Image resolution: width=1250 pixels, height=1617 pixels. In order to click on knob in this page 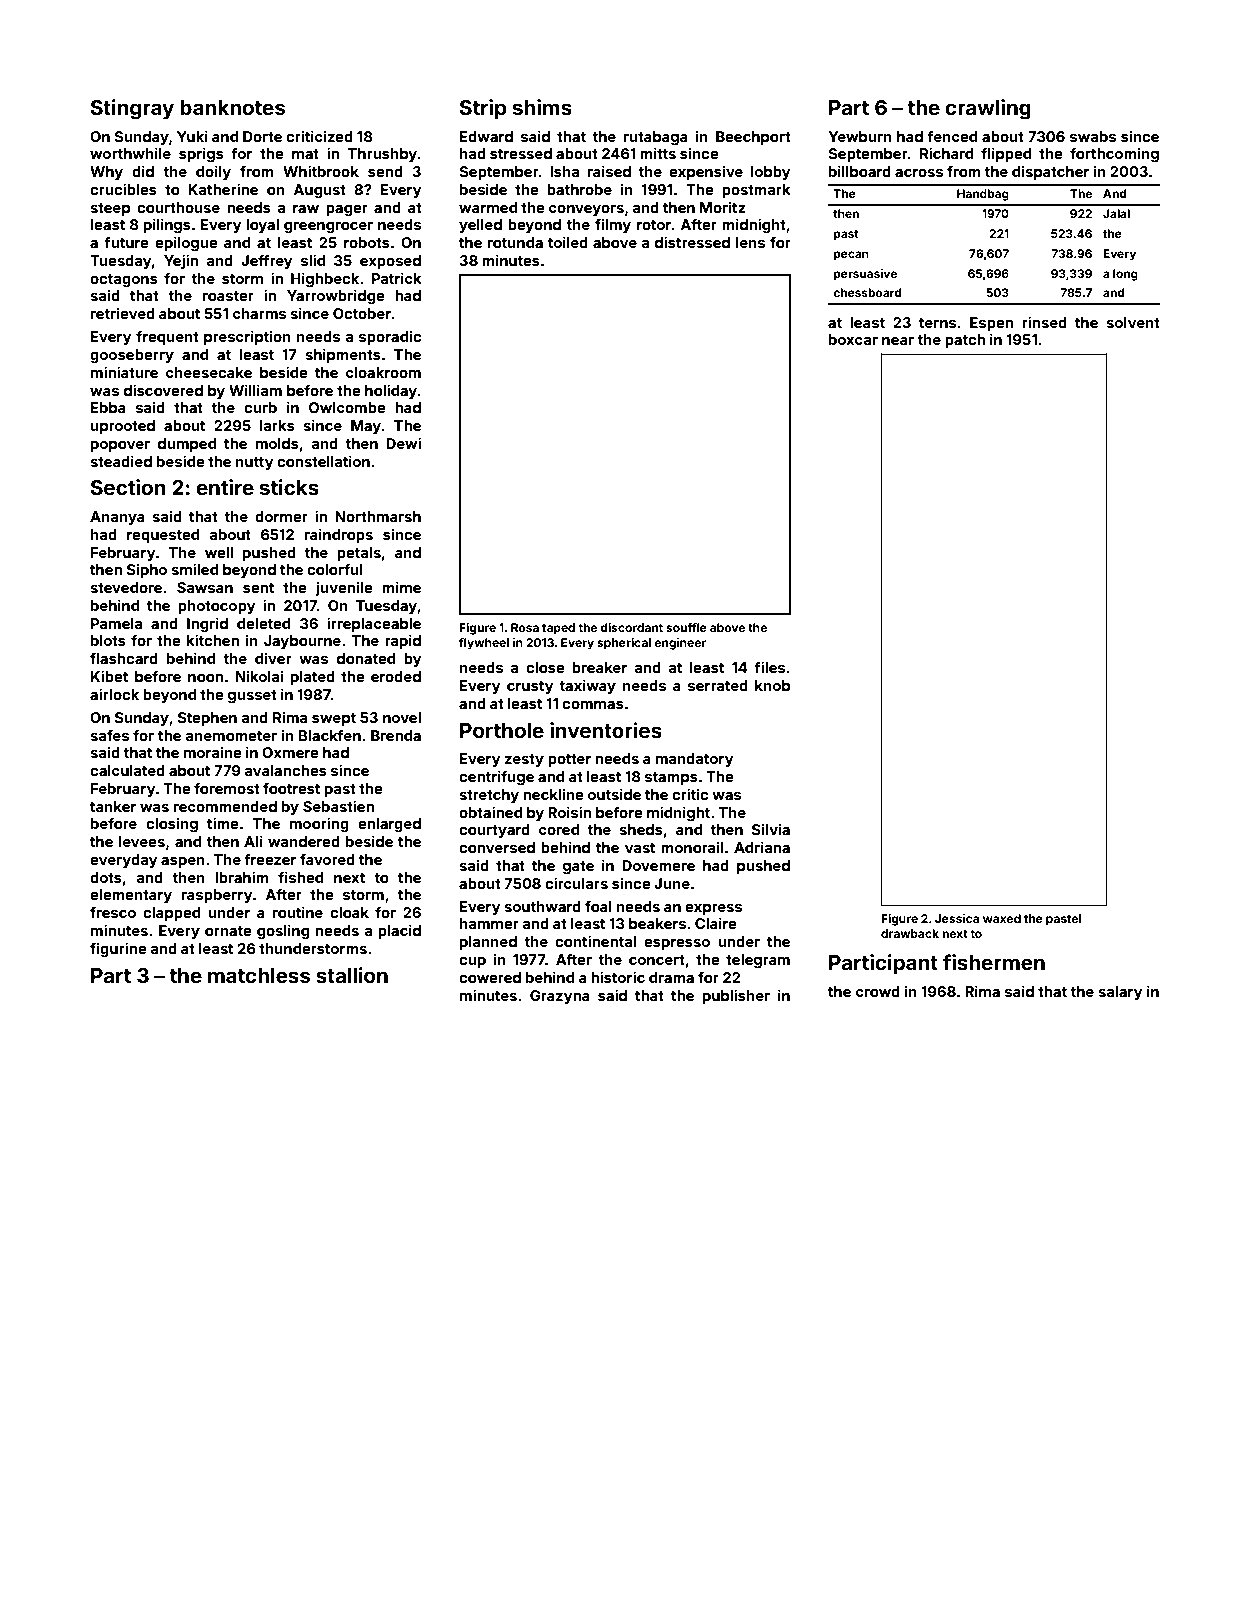, I will do `click(772, 685)`.
